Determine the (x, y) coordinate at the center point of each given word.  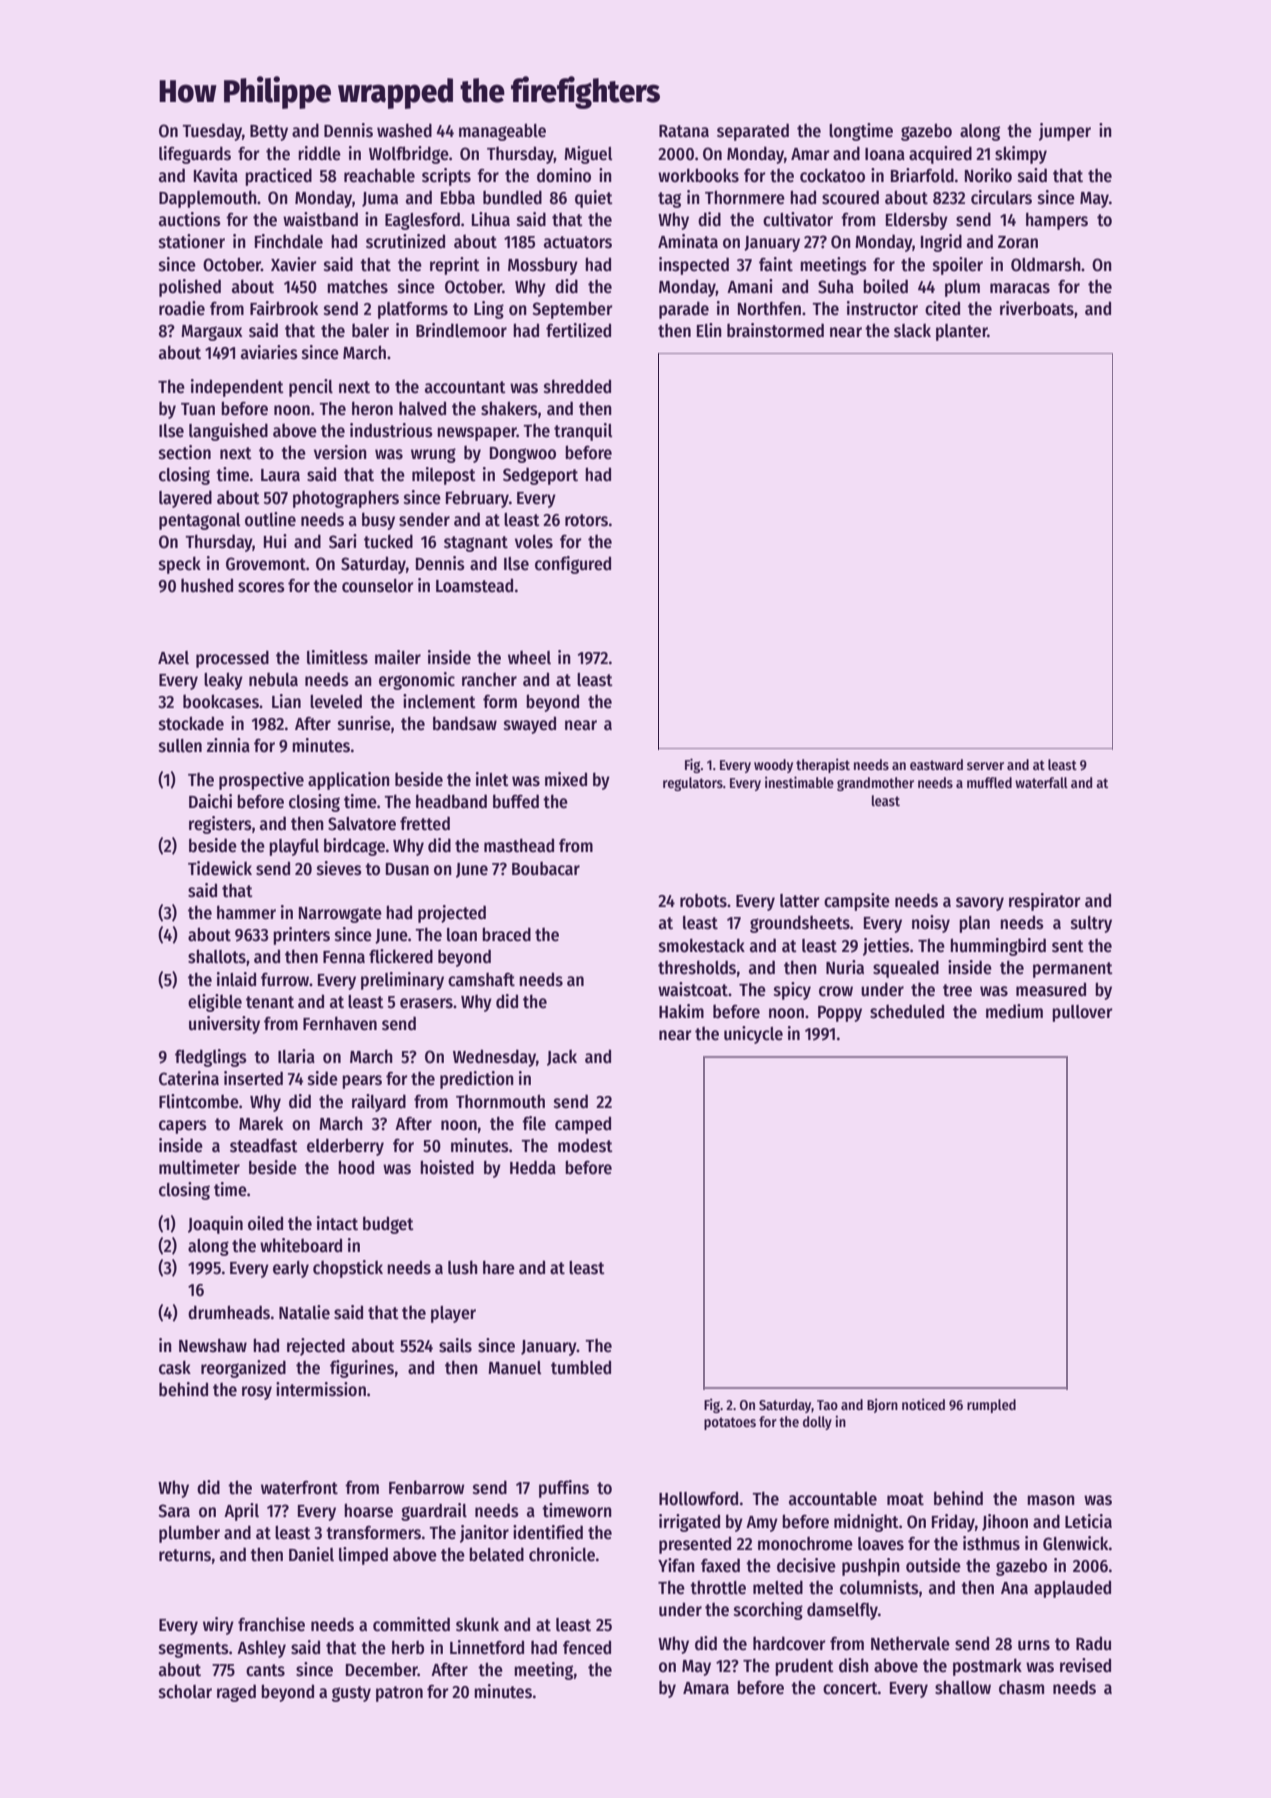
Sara (174, 1511)
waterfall (1041, 782)
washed (404, 130)
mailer (398, 657)
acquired (940, 155)
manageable (502, 132)
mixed (566, 779)
